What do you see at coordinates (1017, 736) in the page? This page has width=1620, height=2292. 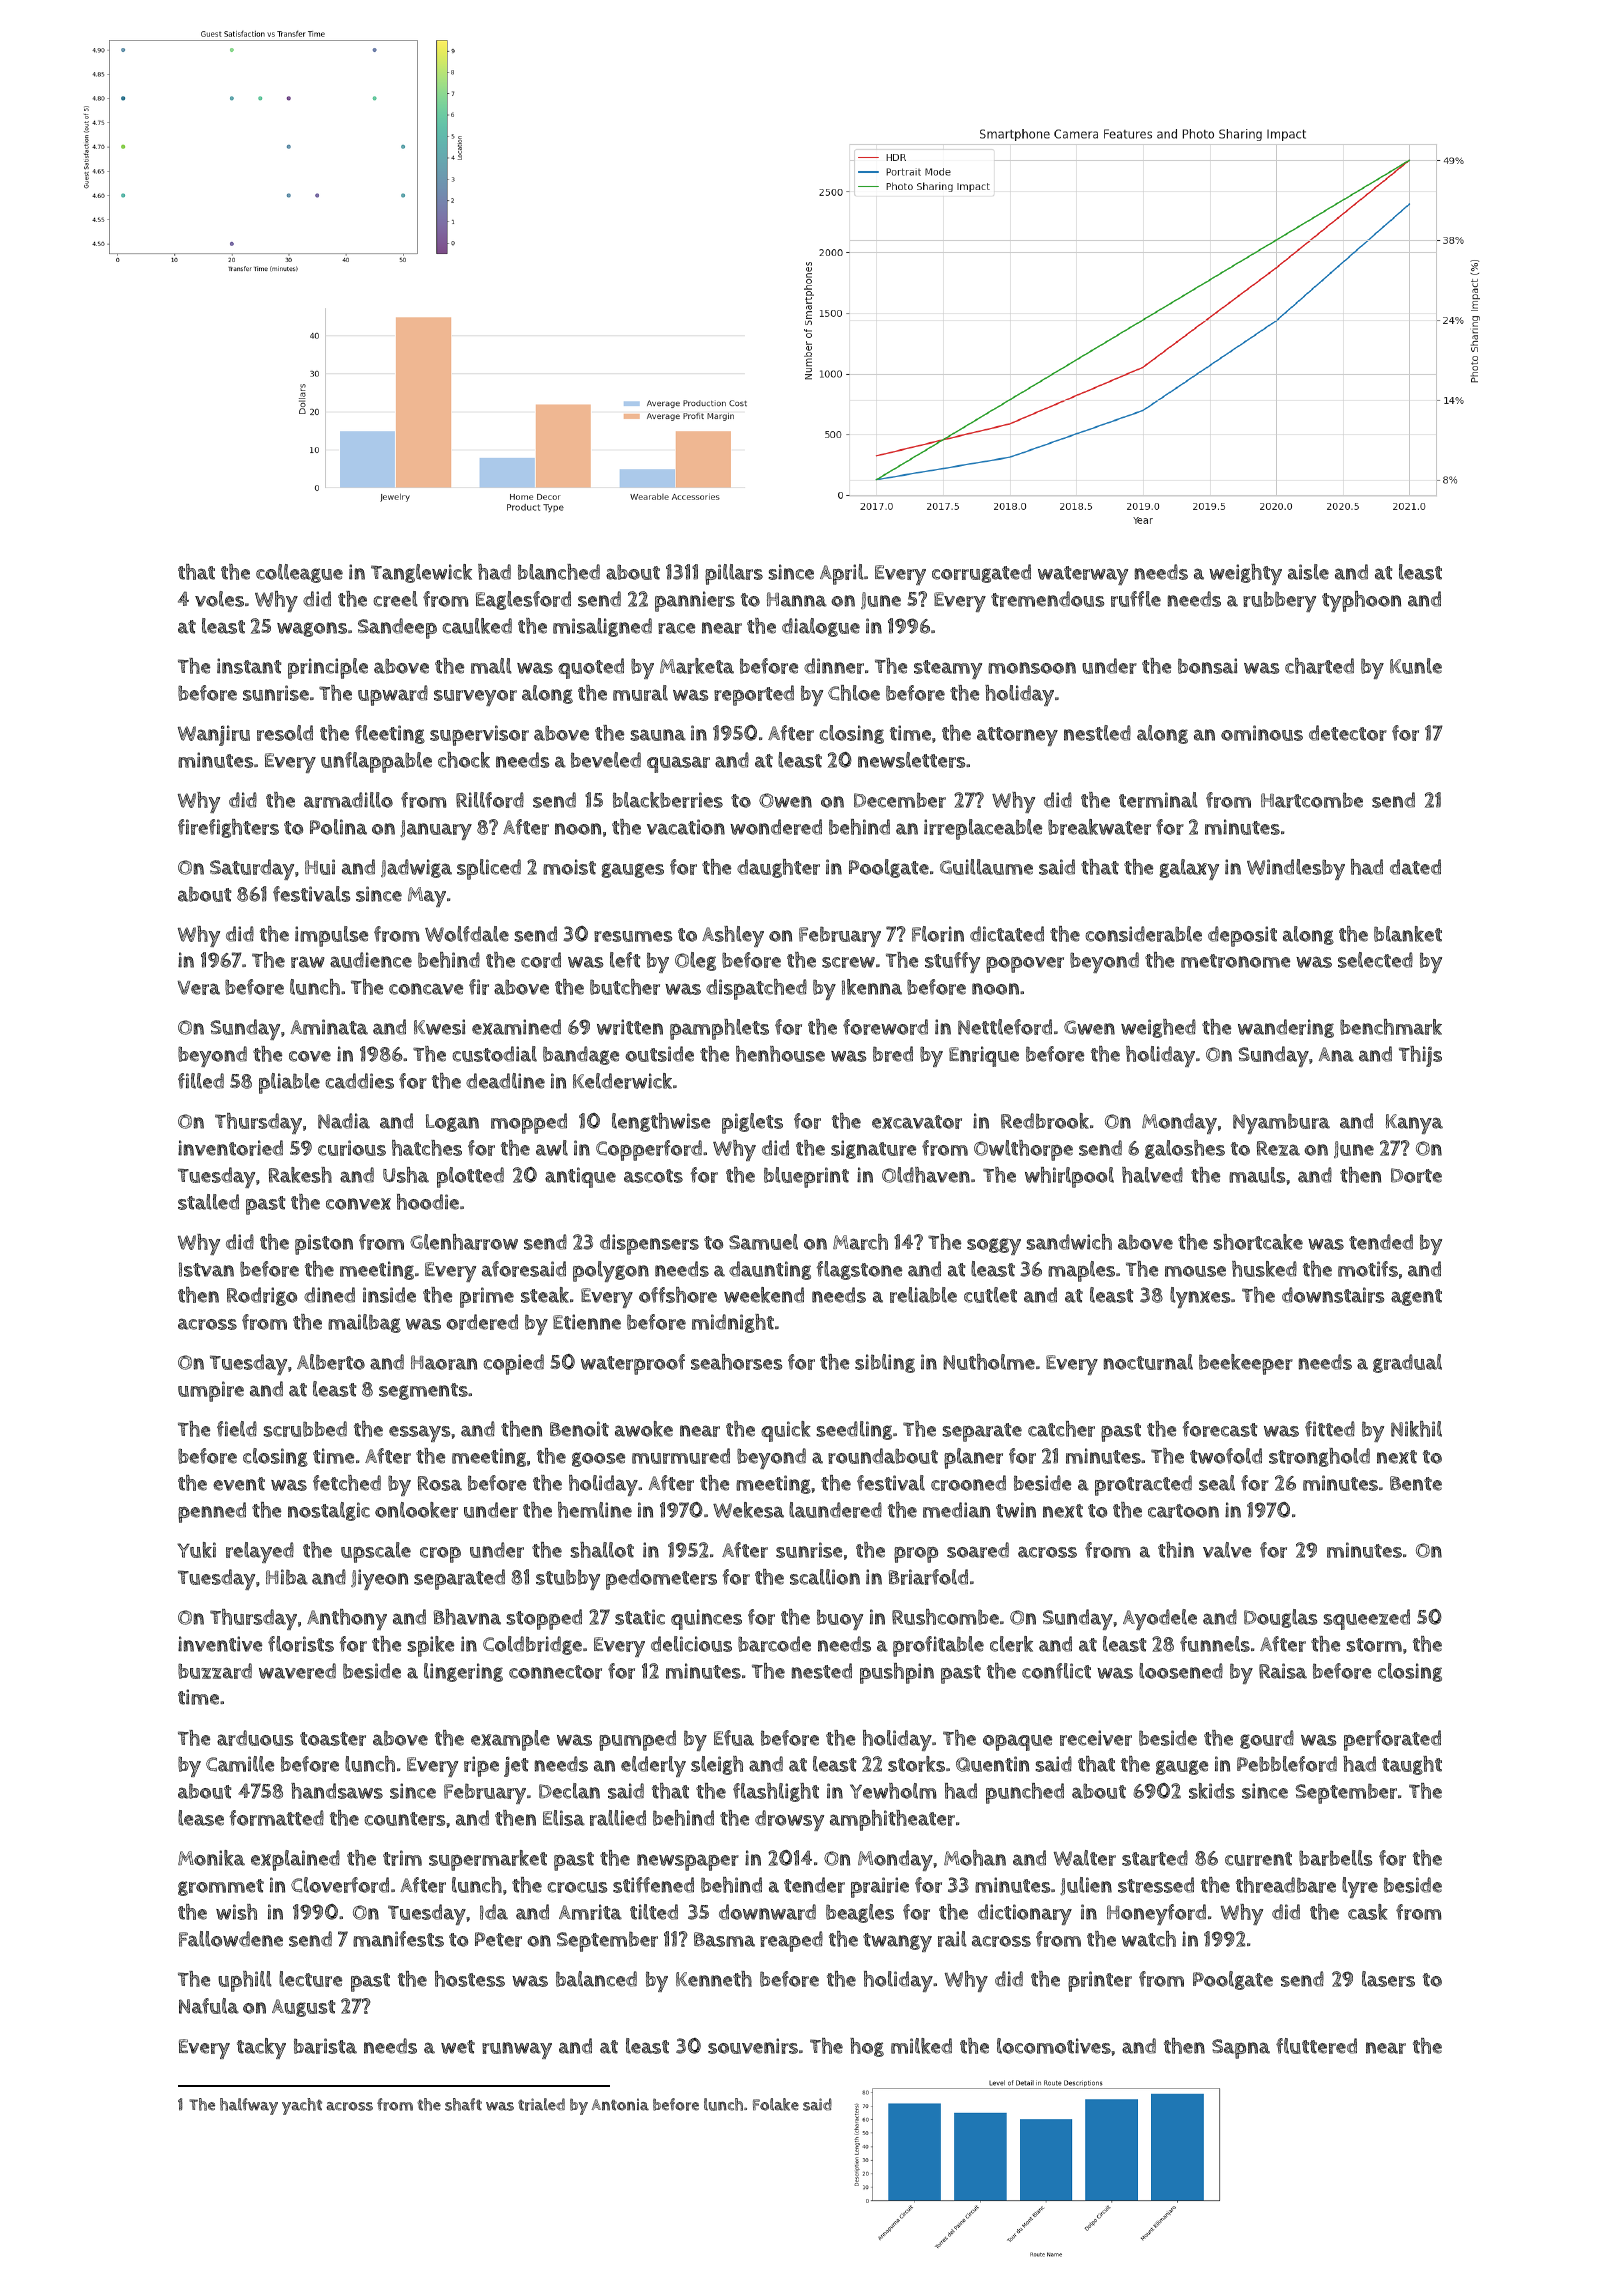 I see `attorney` at bounding box center [1017, 736].
